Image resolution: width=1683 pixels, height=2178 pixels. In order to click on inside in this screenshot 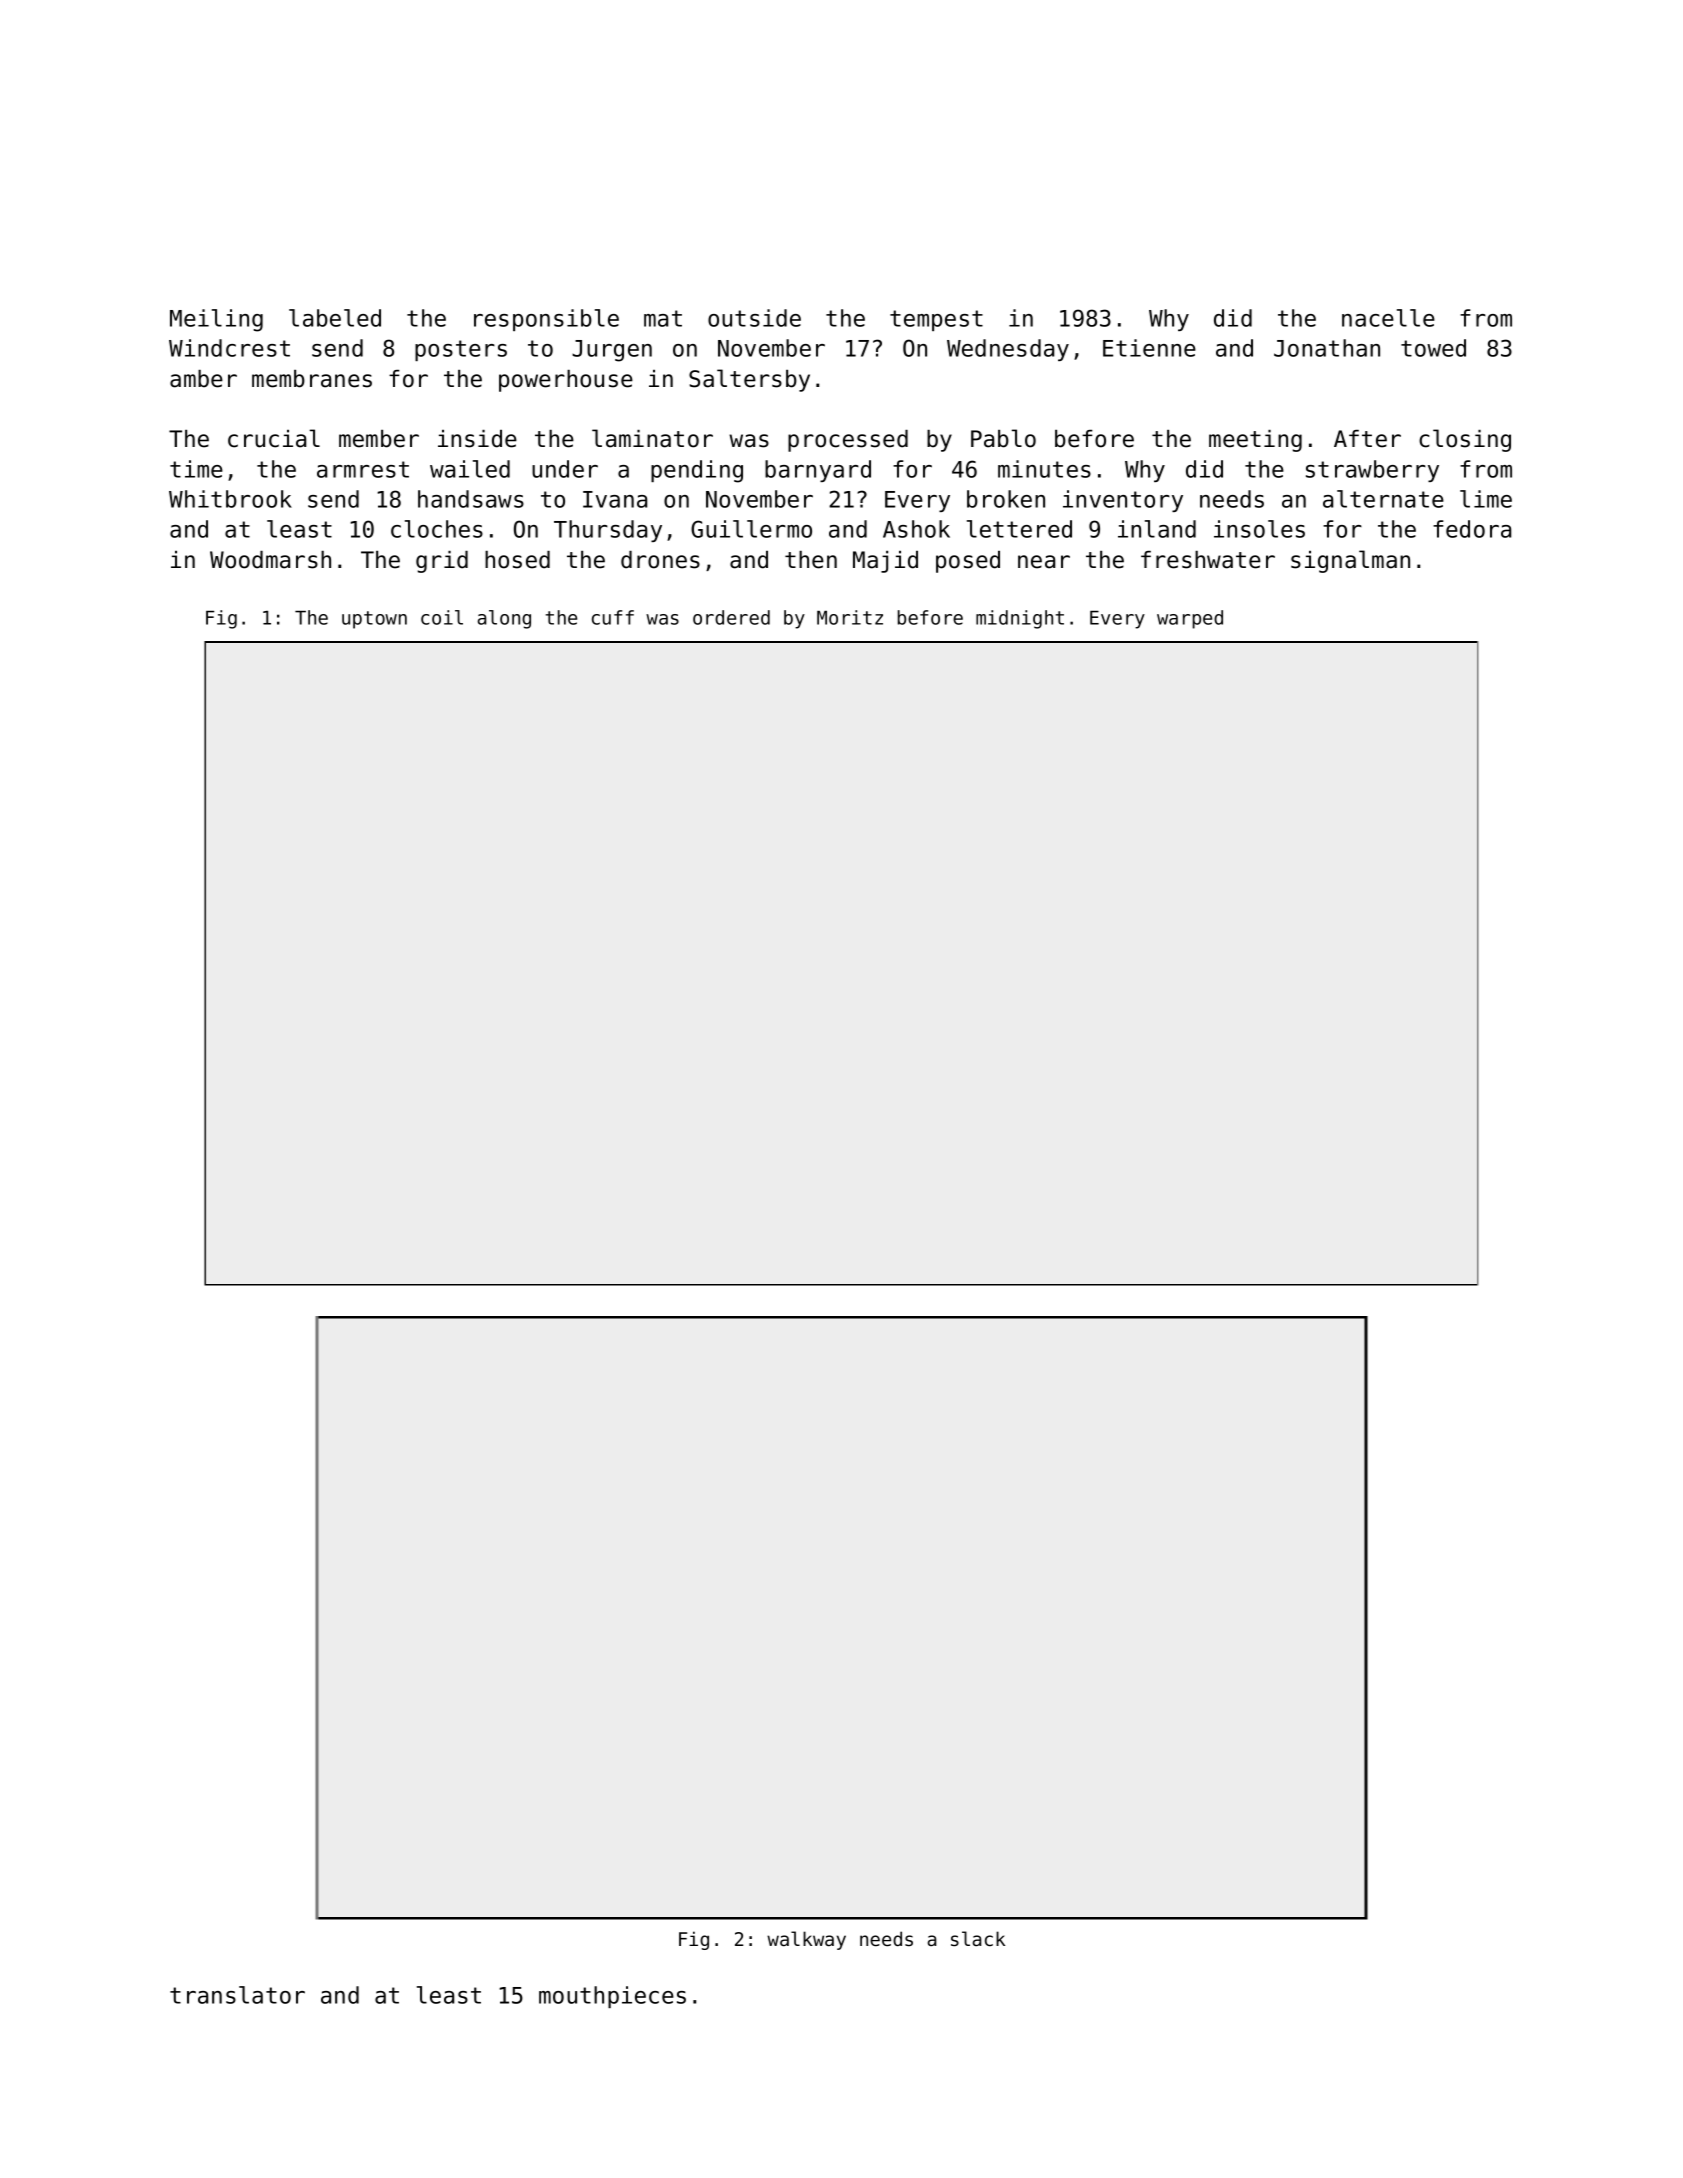, I will do `click(477, 439)`.
